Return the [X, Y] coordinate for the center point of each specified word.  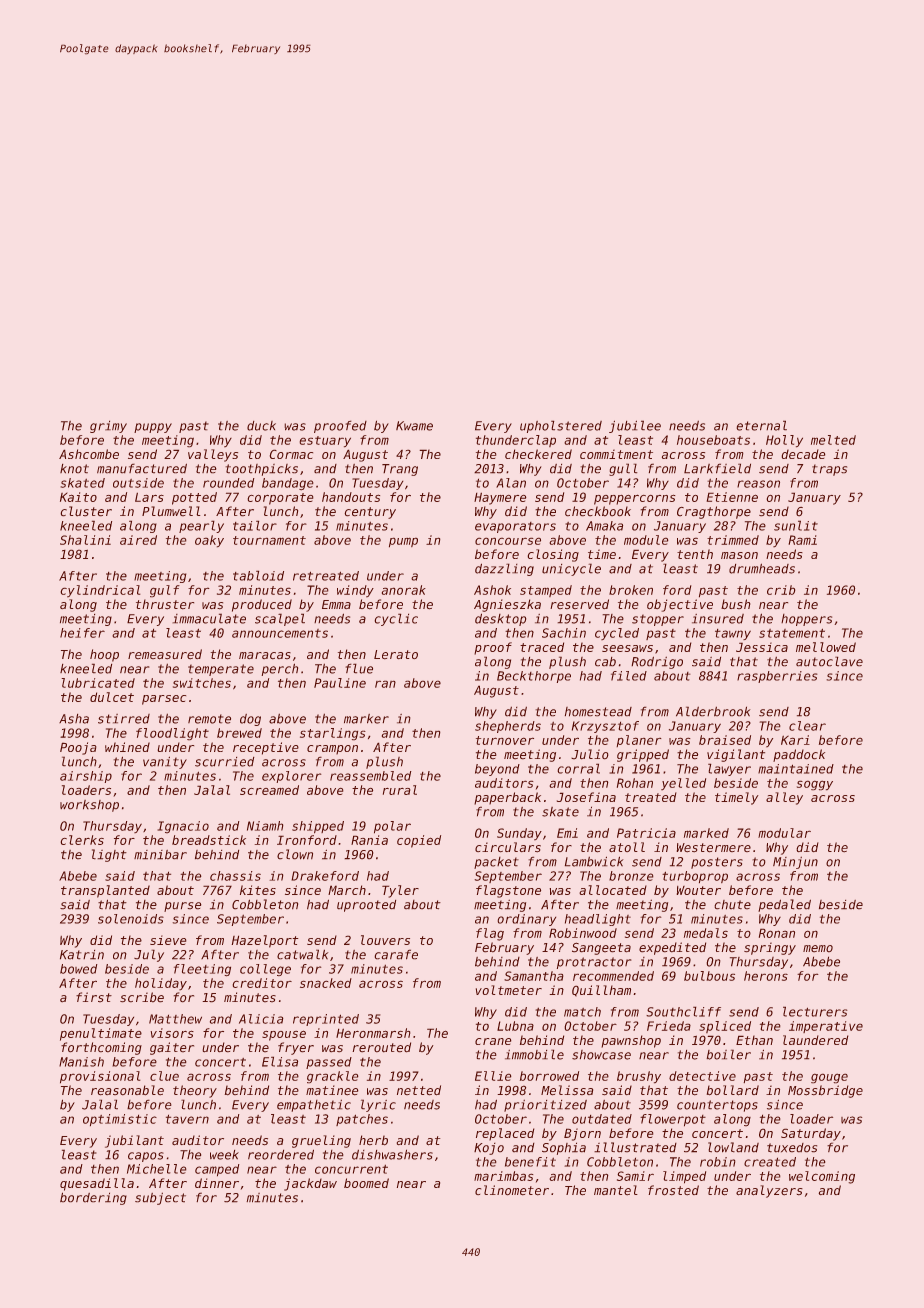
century [370, 513]
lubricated [98, 683]
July [149, 956]
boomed [366, 1183]
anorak [404, 590]
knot [74, 468]
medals [706, 933]
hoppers [806, 620]
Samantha [533, 976]
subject [160, 1199]
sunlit [796, 526]
